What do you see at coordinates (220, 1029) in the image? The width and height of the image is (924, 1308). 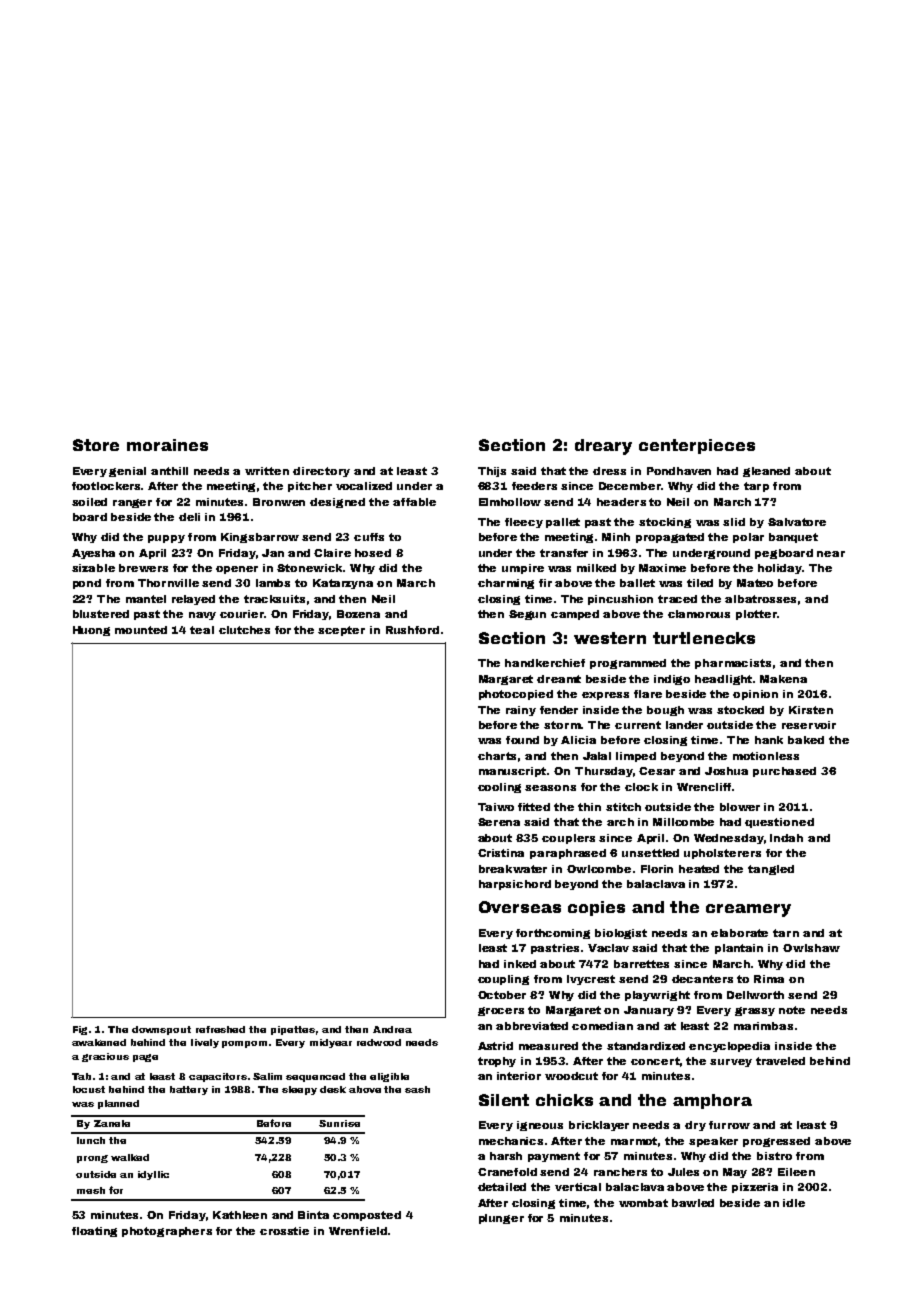 I see `refreshed` at bounding box center [220, 1029].
